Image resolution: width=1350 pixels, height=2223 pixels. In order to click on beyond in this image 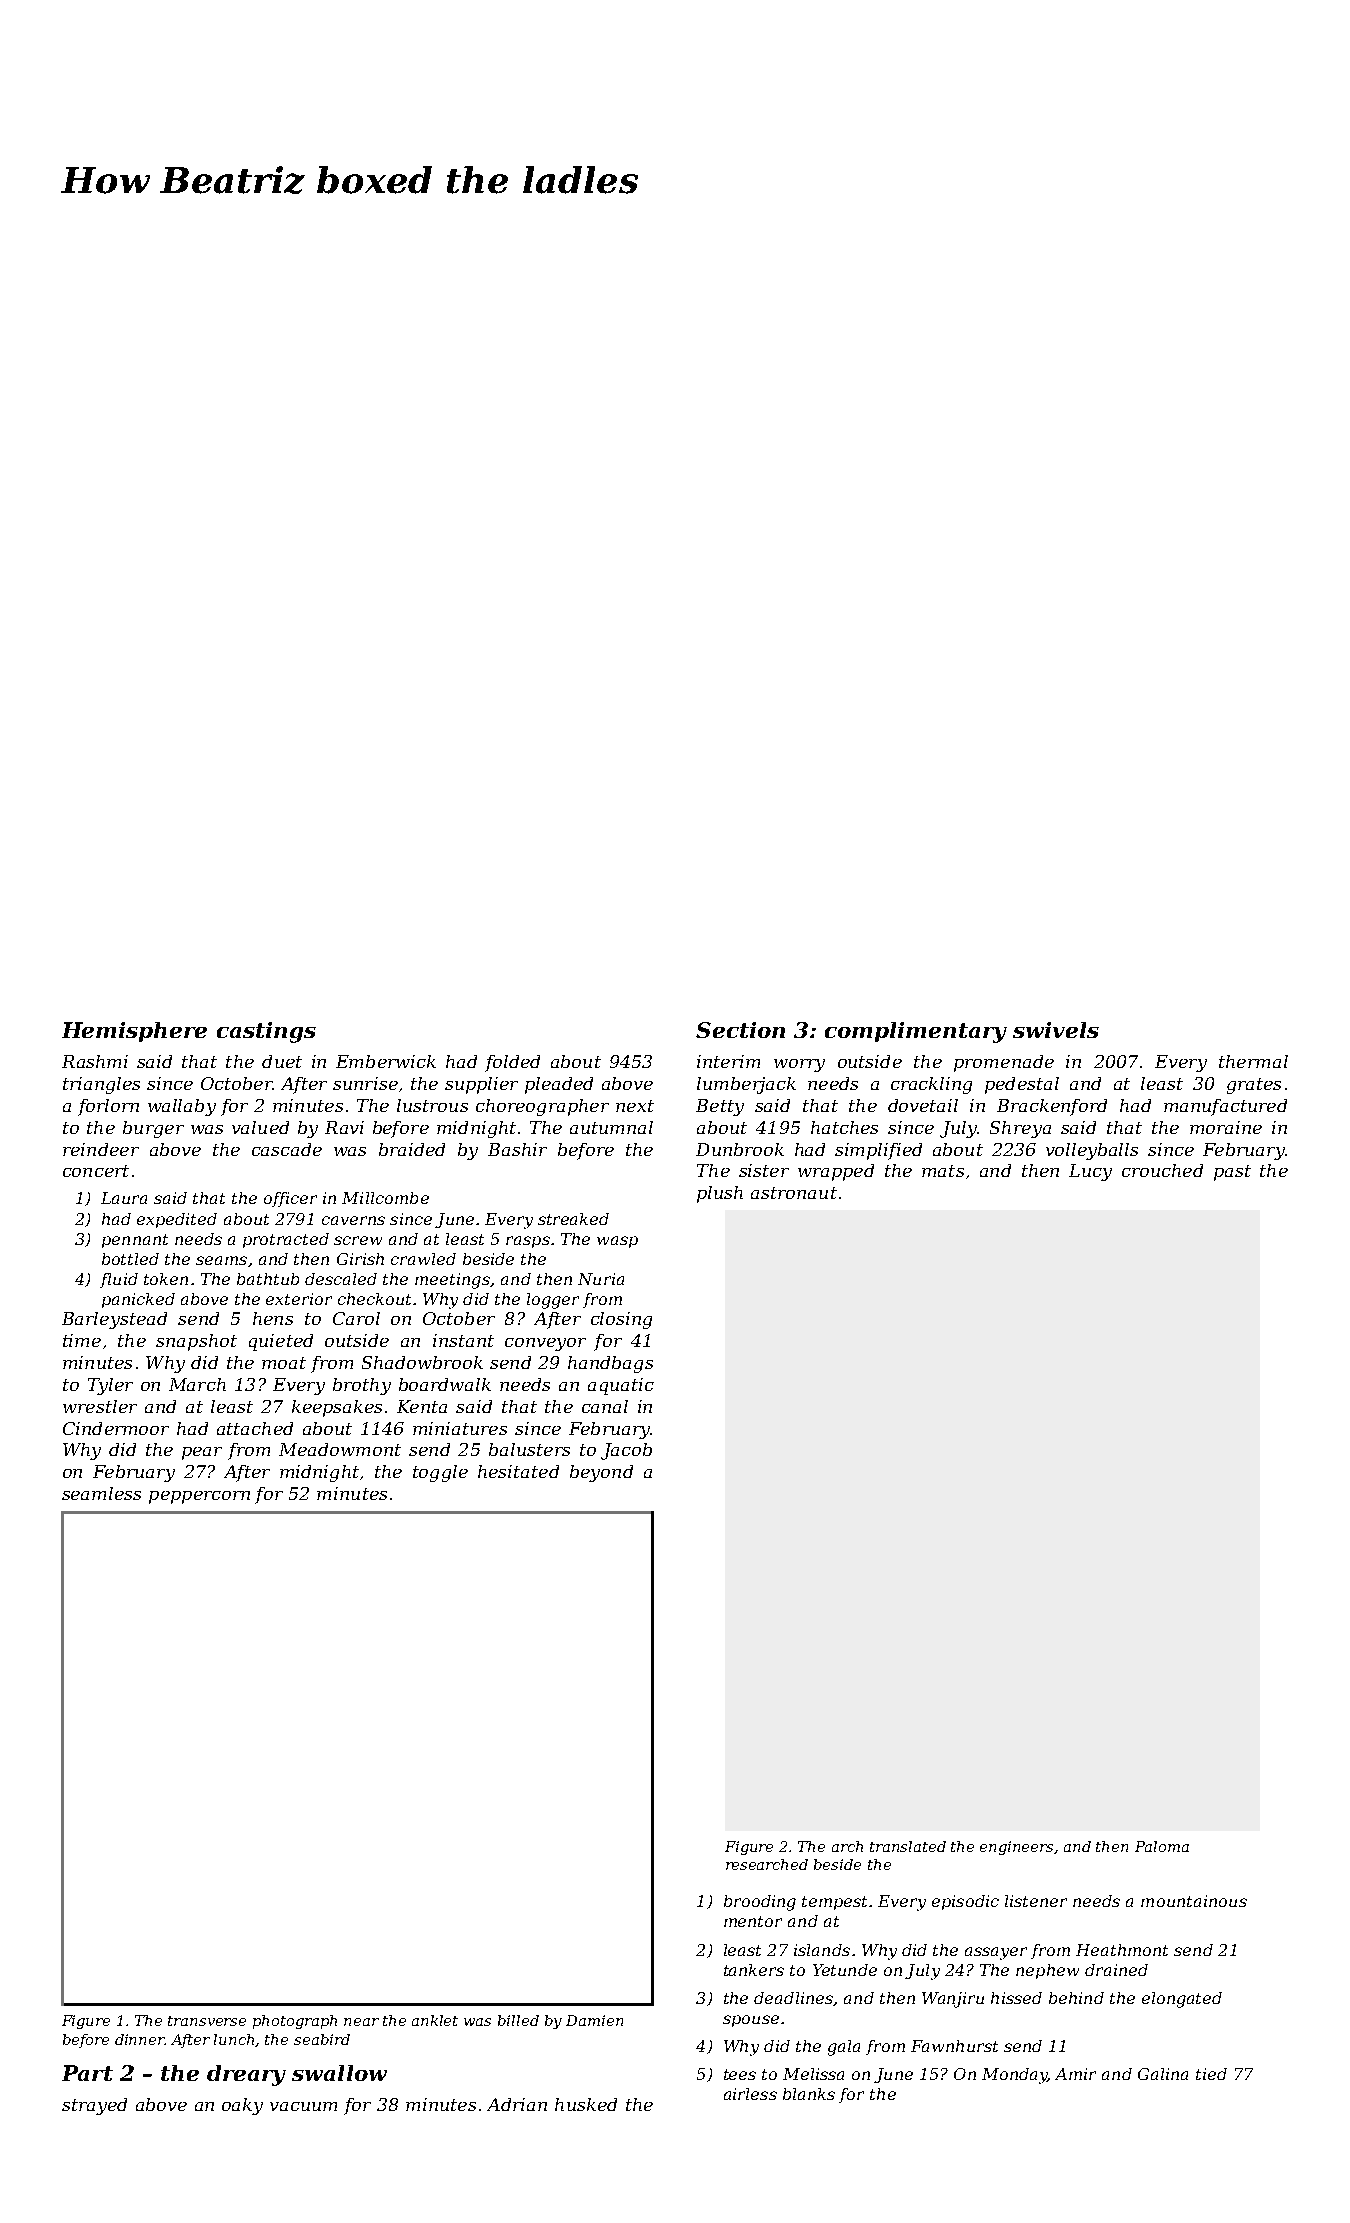, I will do `click(601, 1473)`.
